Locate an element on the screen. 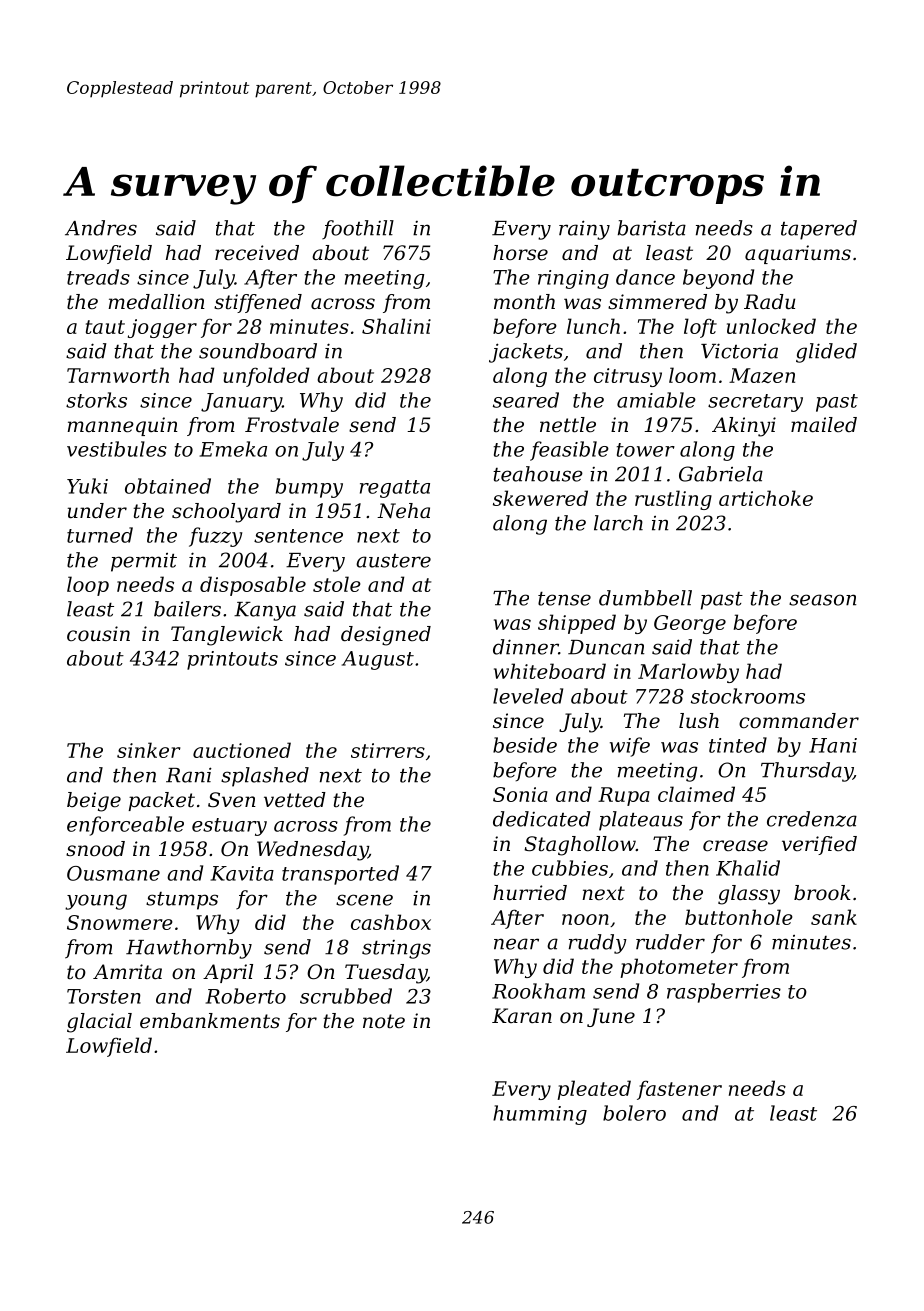 The width and height of the screenshot is (924, 1311). month is located at coordinates (524, 302).
